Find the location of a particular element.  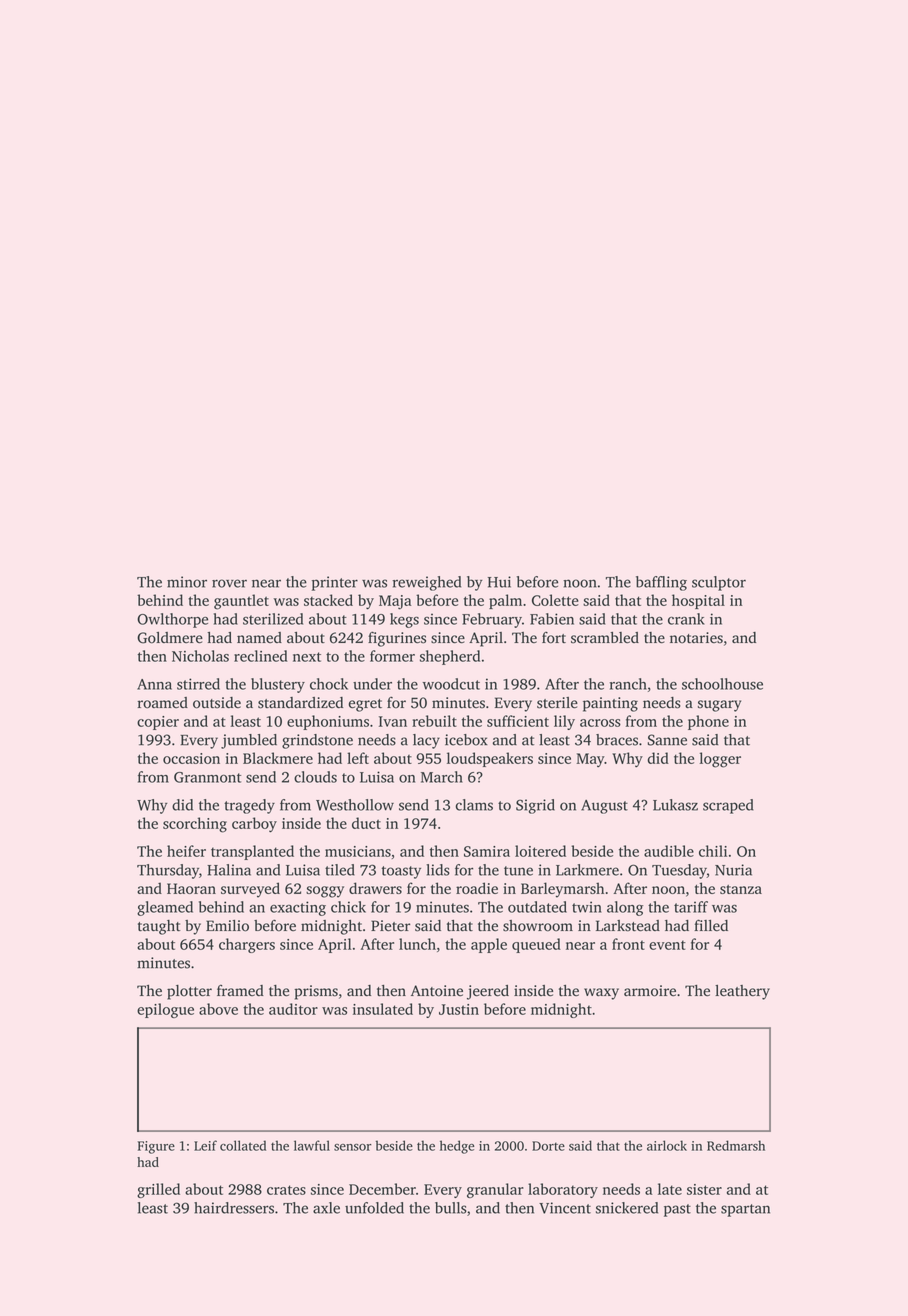

Hui is located at coordinates (499, 582).
